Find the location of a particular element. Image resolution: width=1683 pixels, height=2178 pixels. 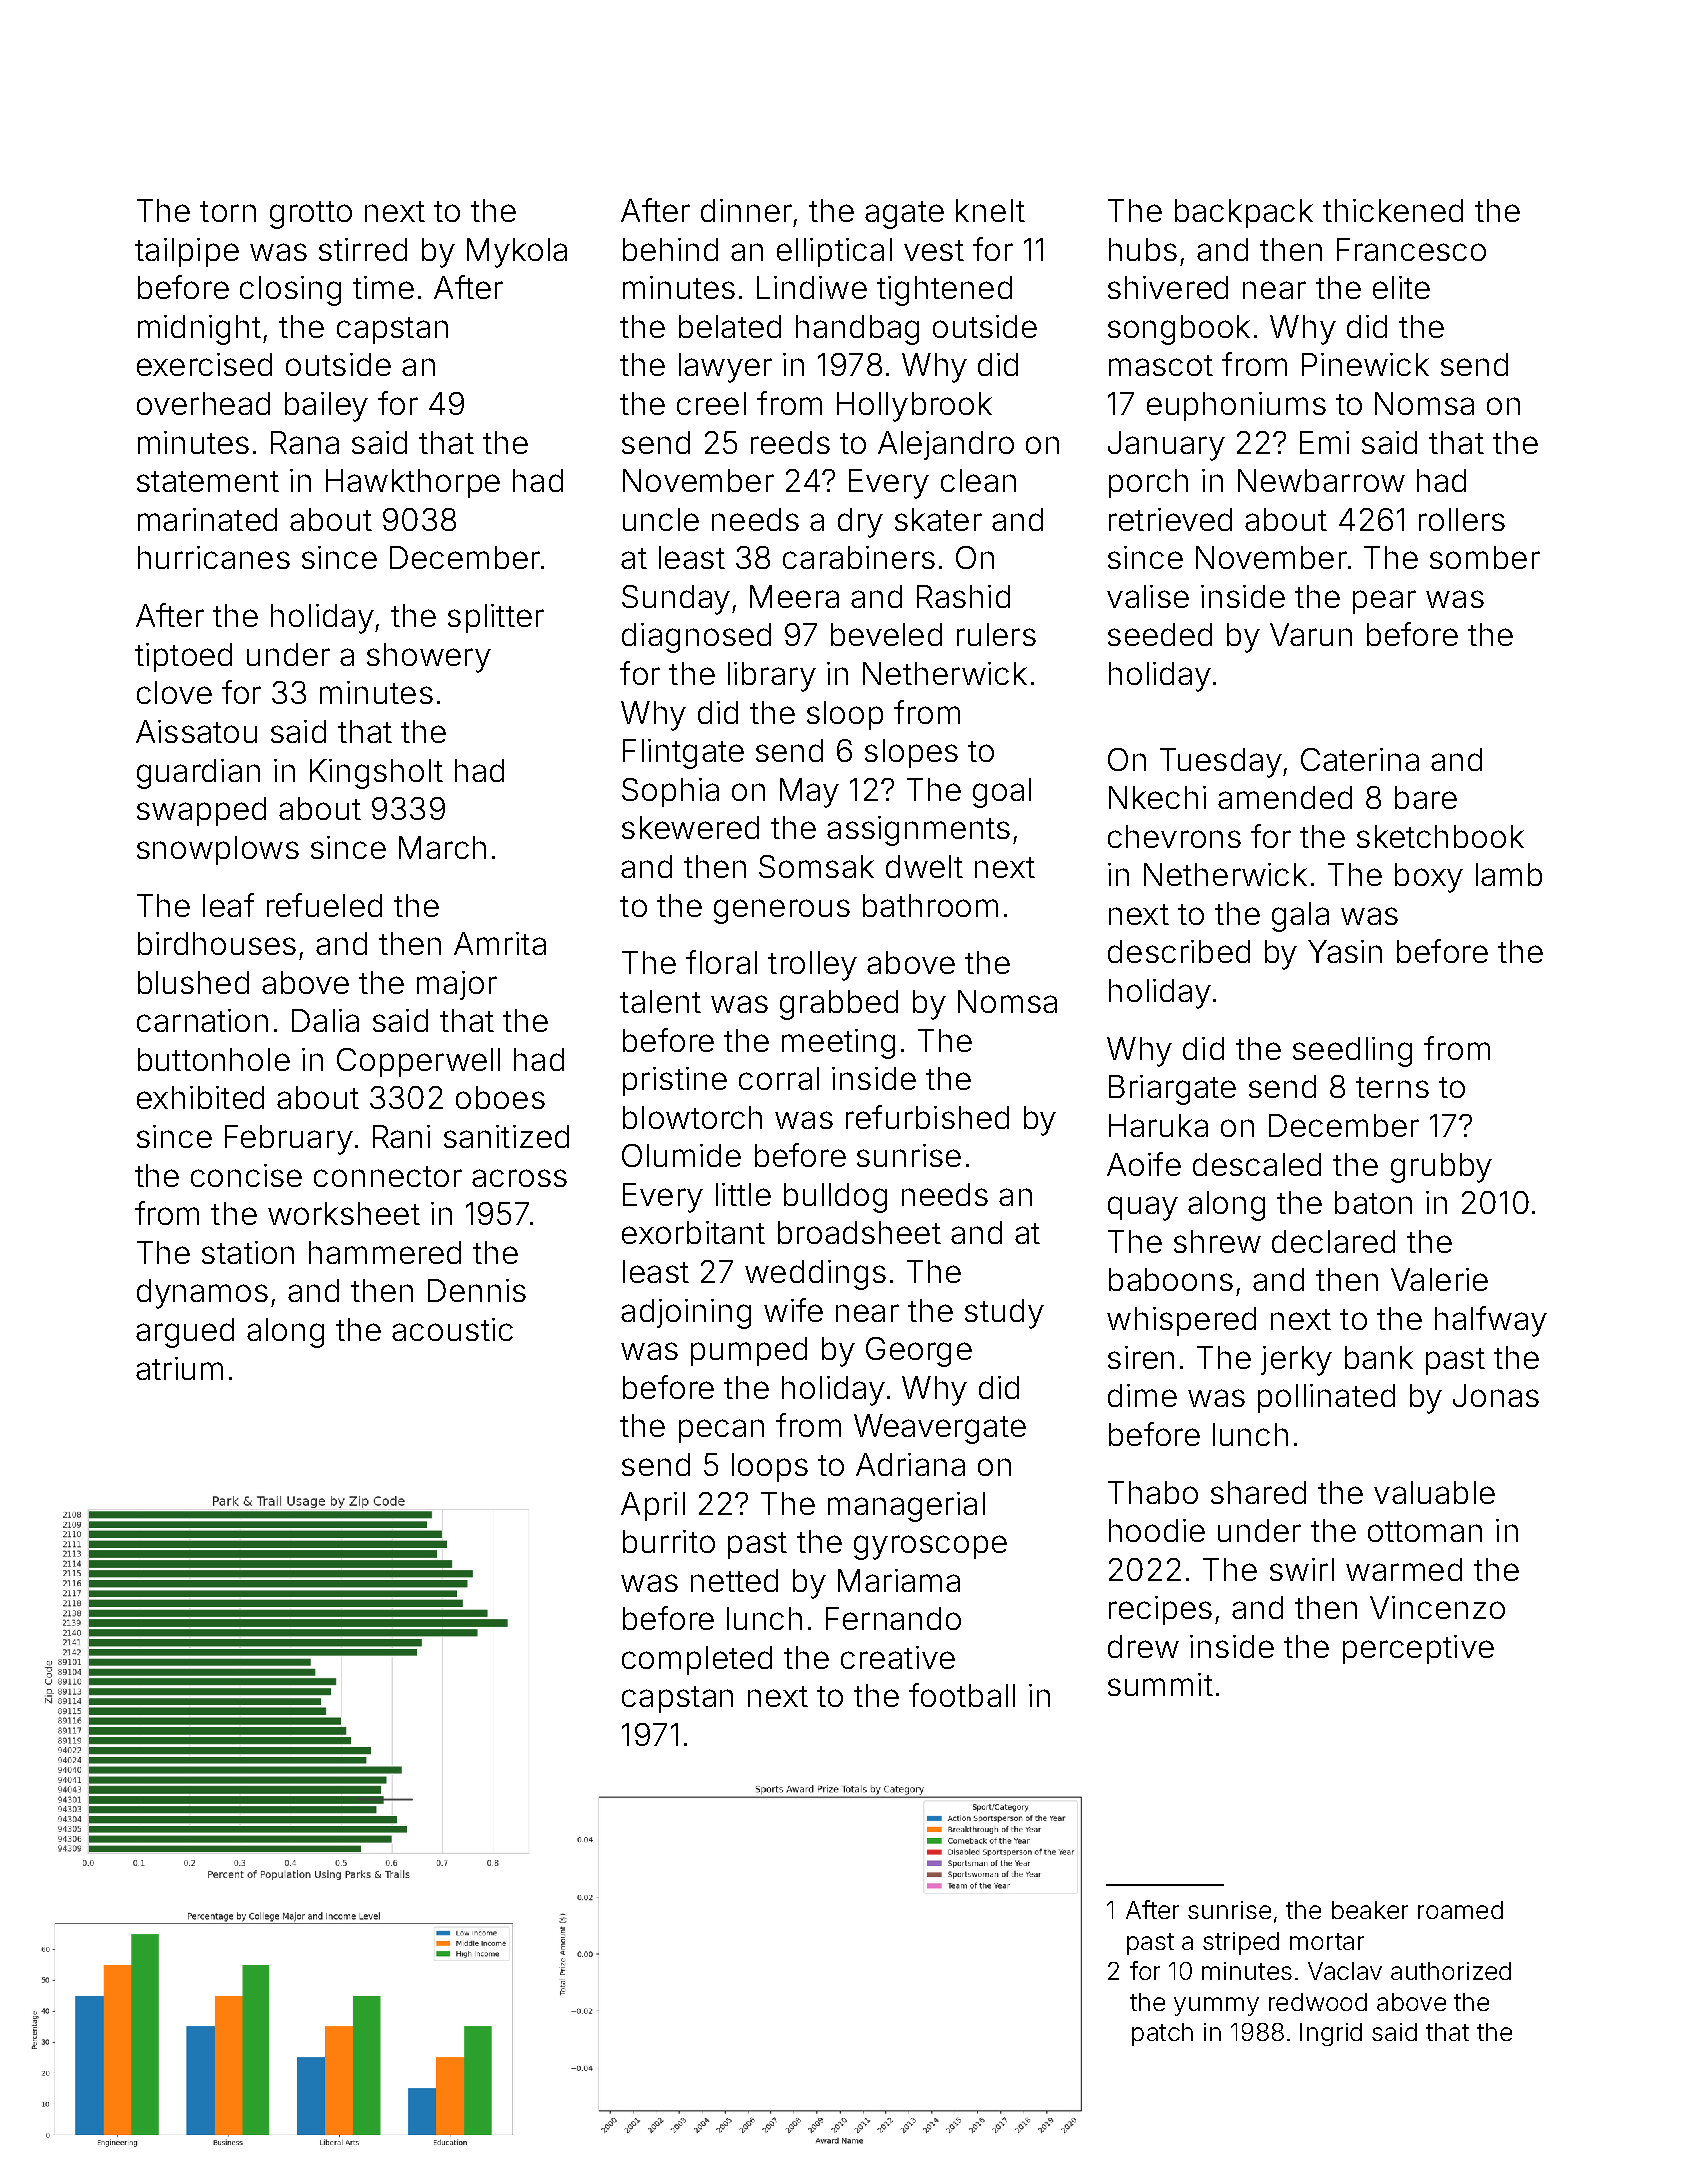

completed is located at coordinates (697, 1660).
